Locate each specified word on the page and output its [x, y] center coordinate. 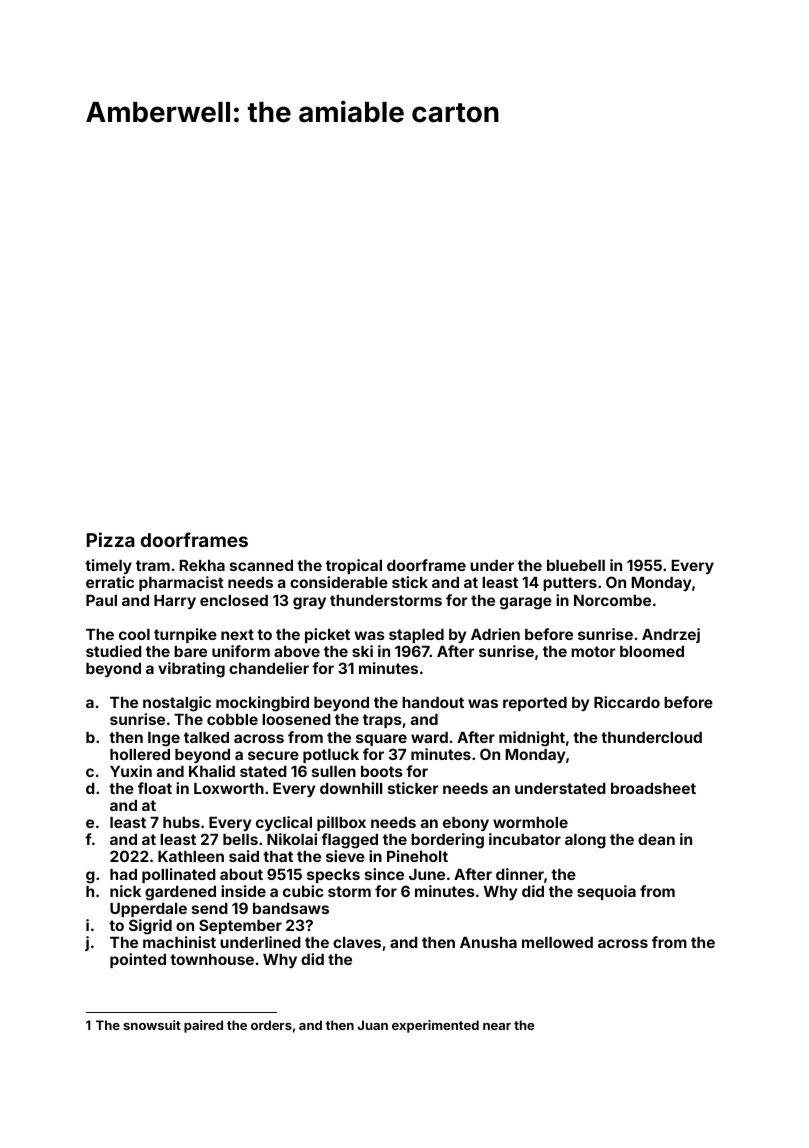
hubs [181, 822]
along [585, 841]
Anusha [488, 942]
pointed [138, 960]
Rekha [202, 565]
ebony [466, 824]
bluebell [576, 565]
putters [570, 584]
